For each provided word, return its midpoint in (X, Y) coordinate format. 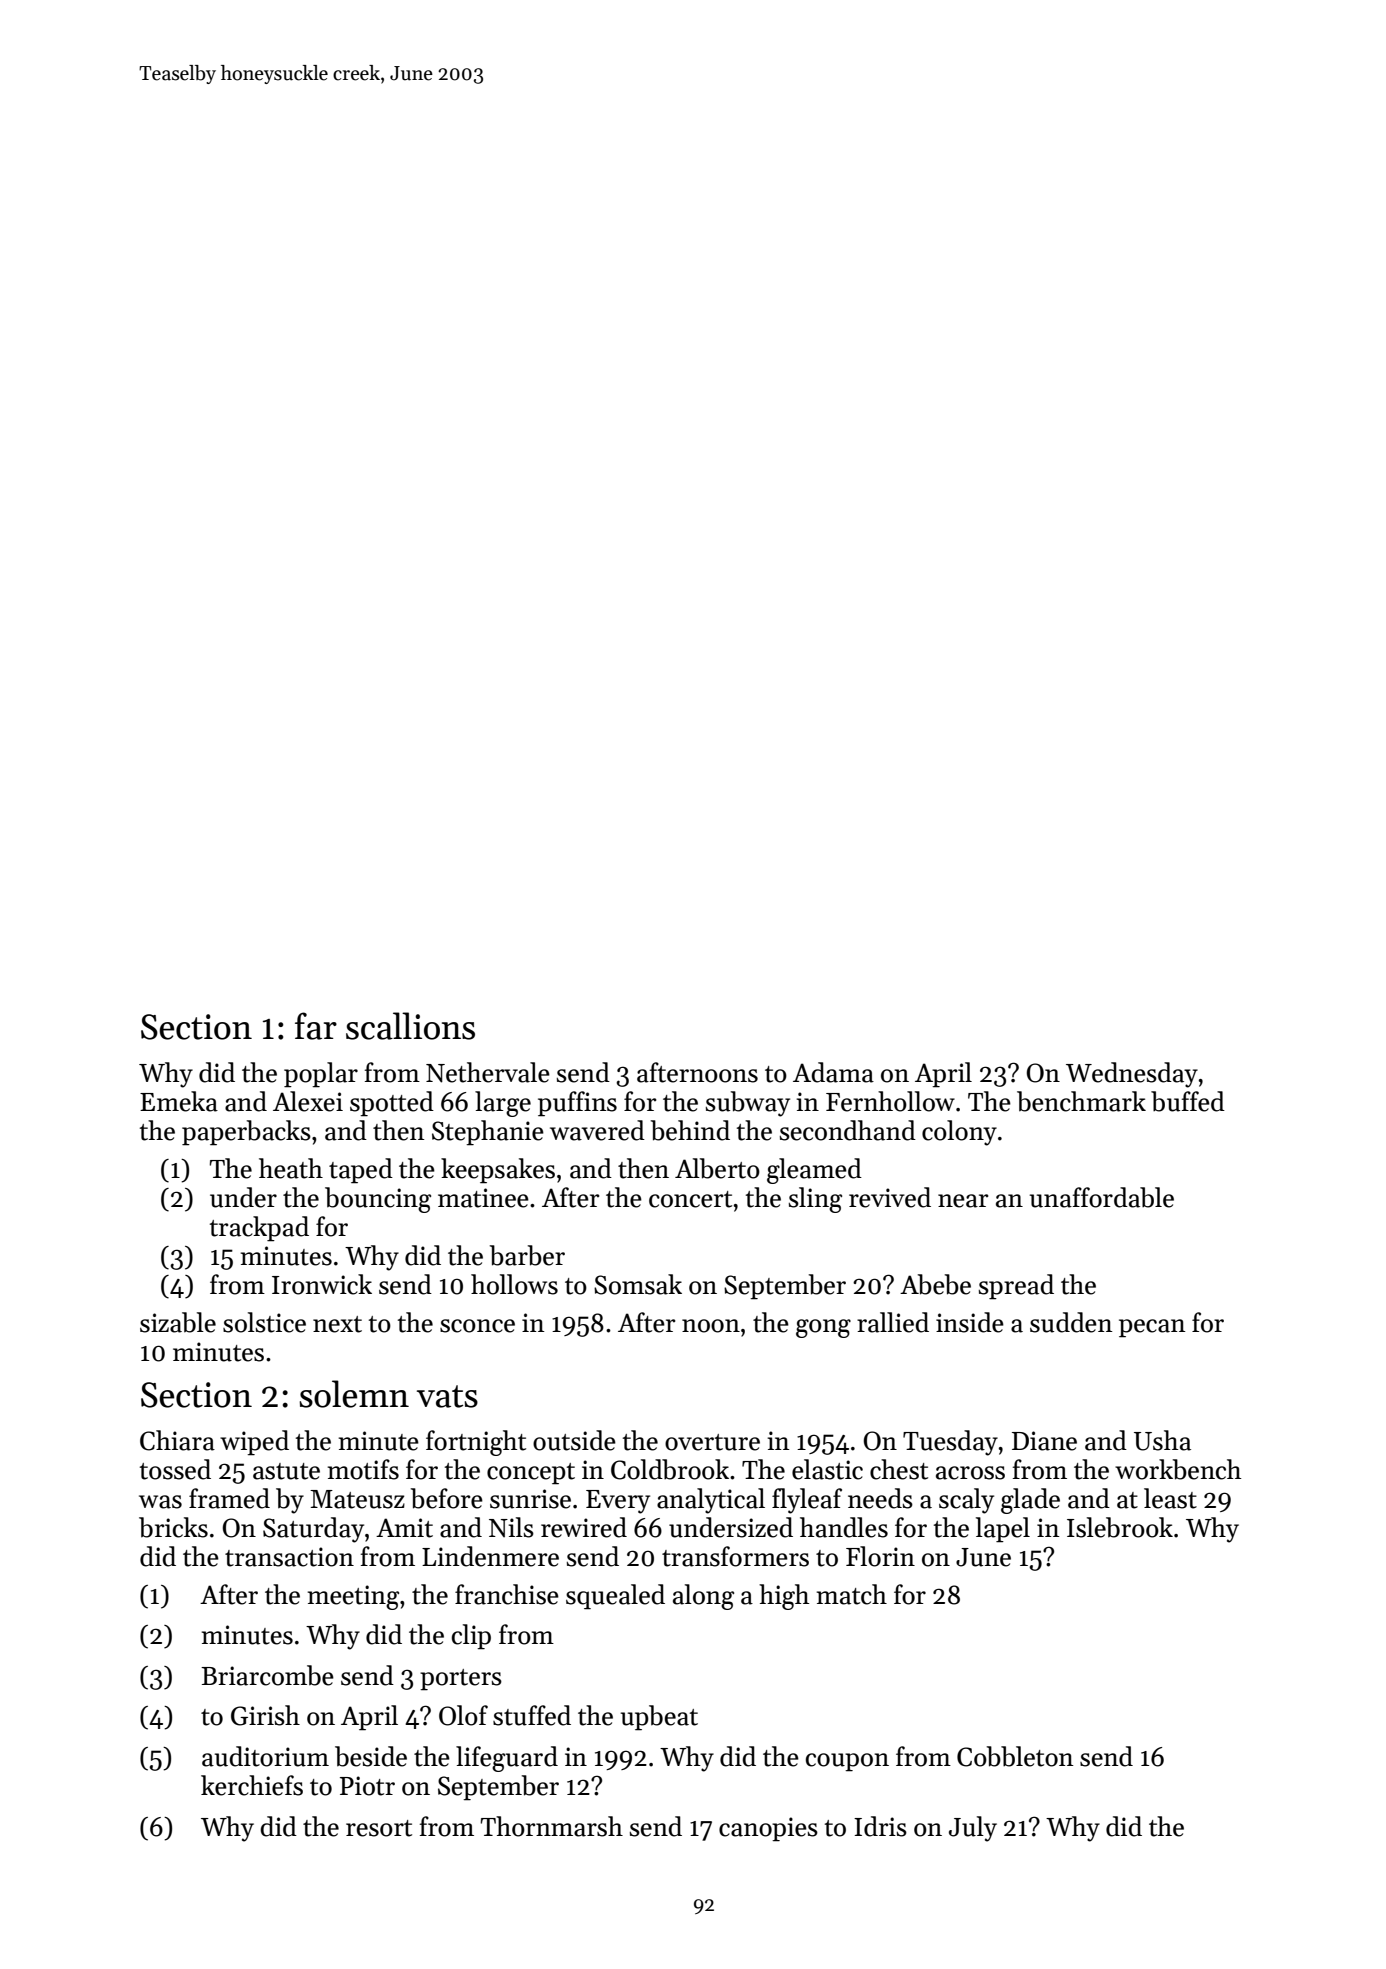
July (973, 1829)
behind (690, 1130)
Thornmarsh (552, 1826)
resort (379, 1828)
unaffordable (1101, 1197)
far (316, 1026)
